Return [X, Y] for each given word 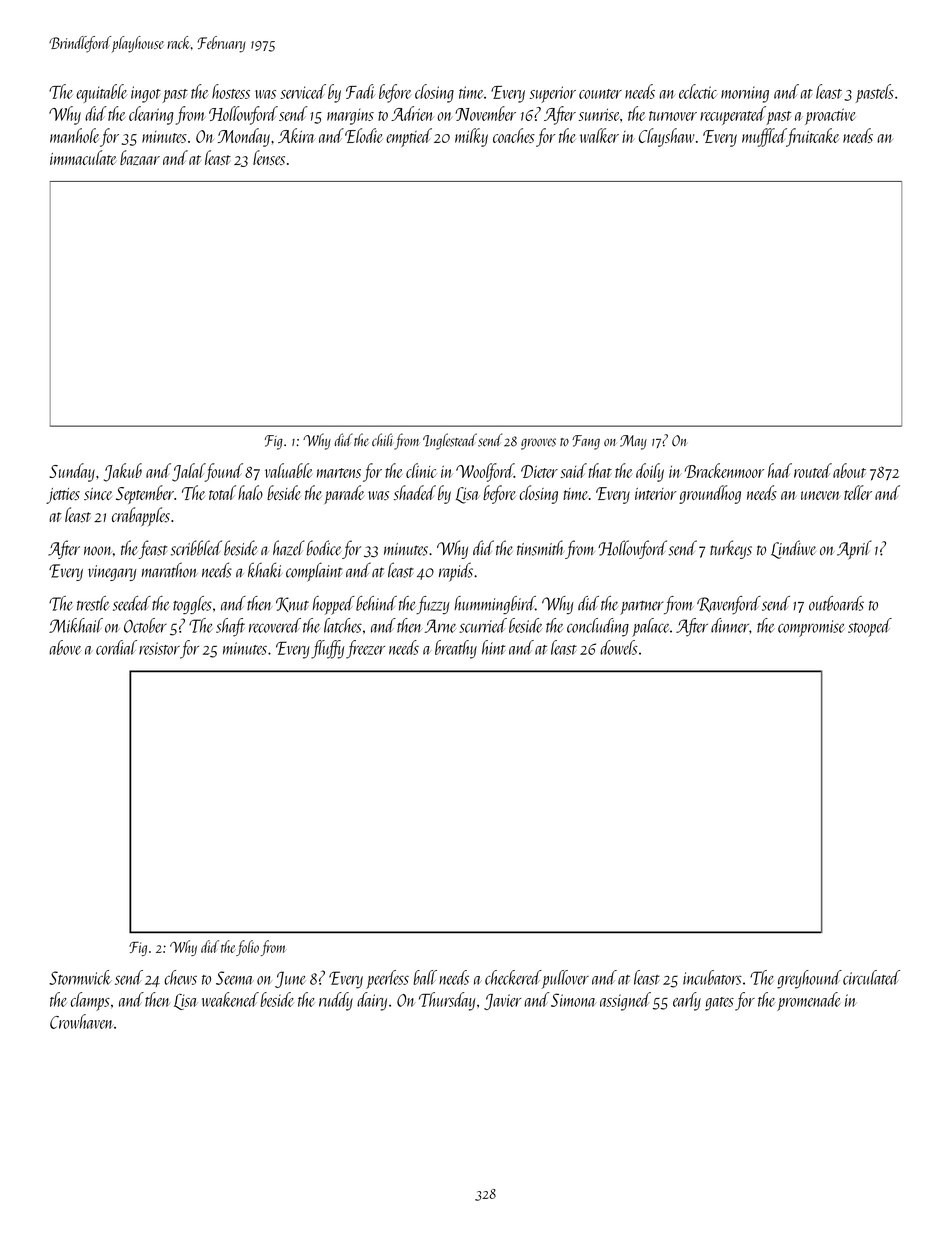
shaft [230, 627]
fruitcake [813, 137]
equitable [101, 93]
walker [599, 135]
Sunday [72, 472]
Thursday [447, 1001]
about [849, 470]
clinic [421, 470]
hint [494, 647]
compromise [811, 628]
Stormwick [80, 977]
